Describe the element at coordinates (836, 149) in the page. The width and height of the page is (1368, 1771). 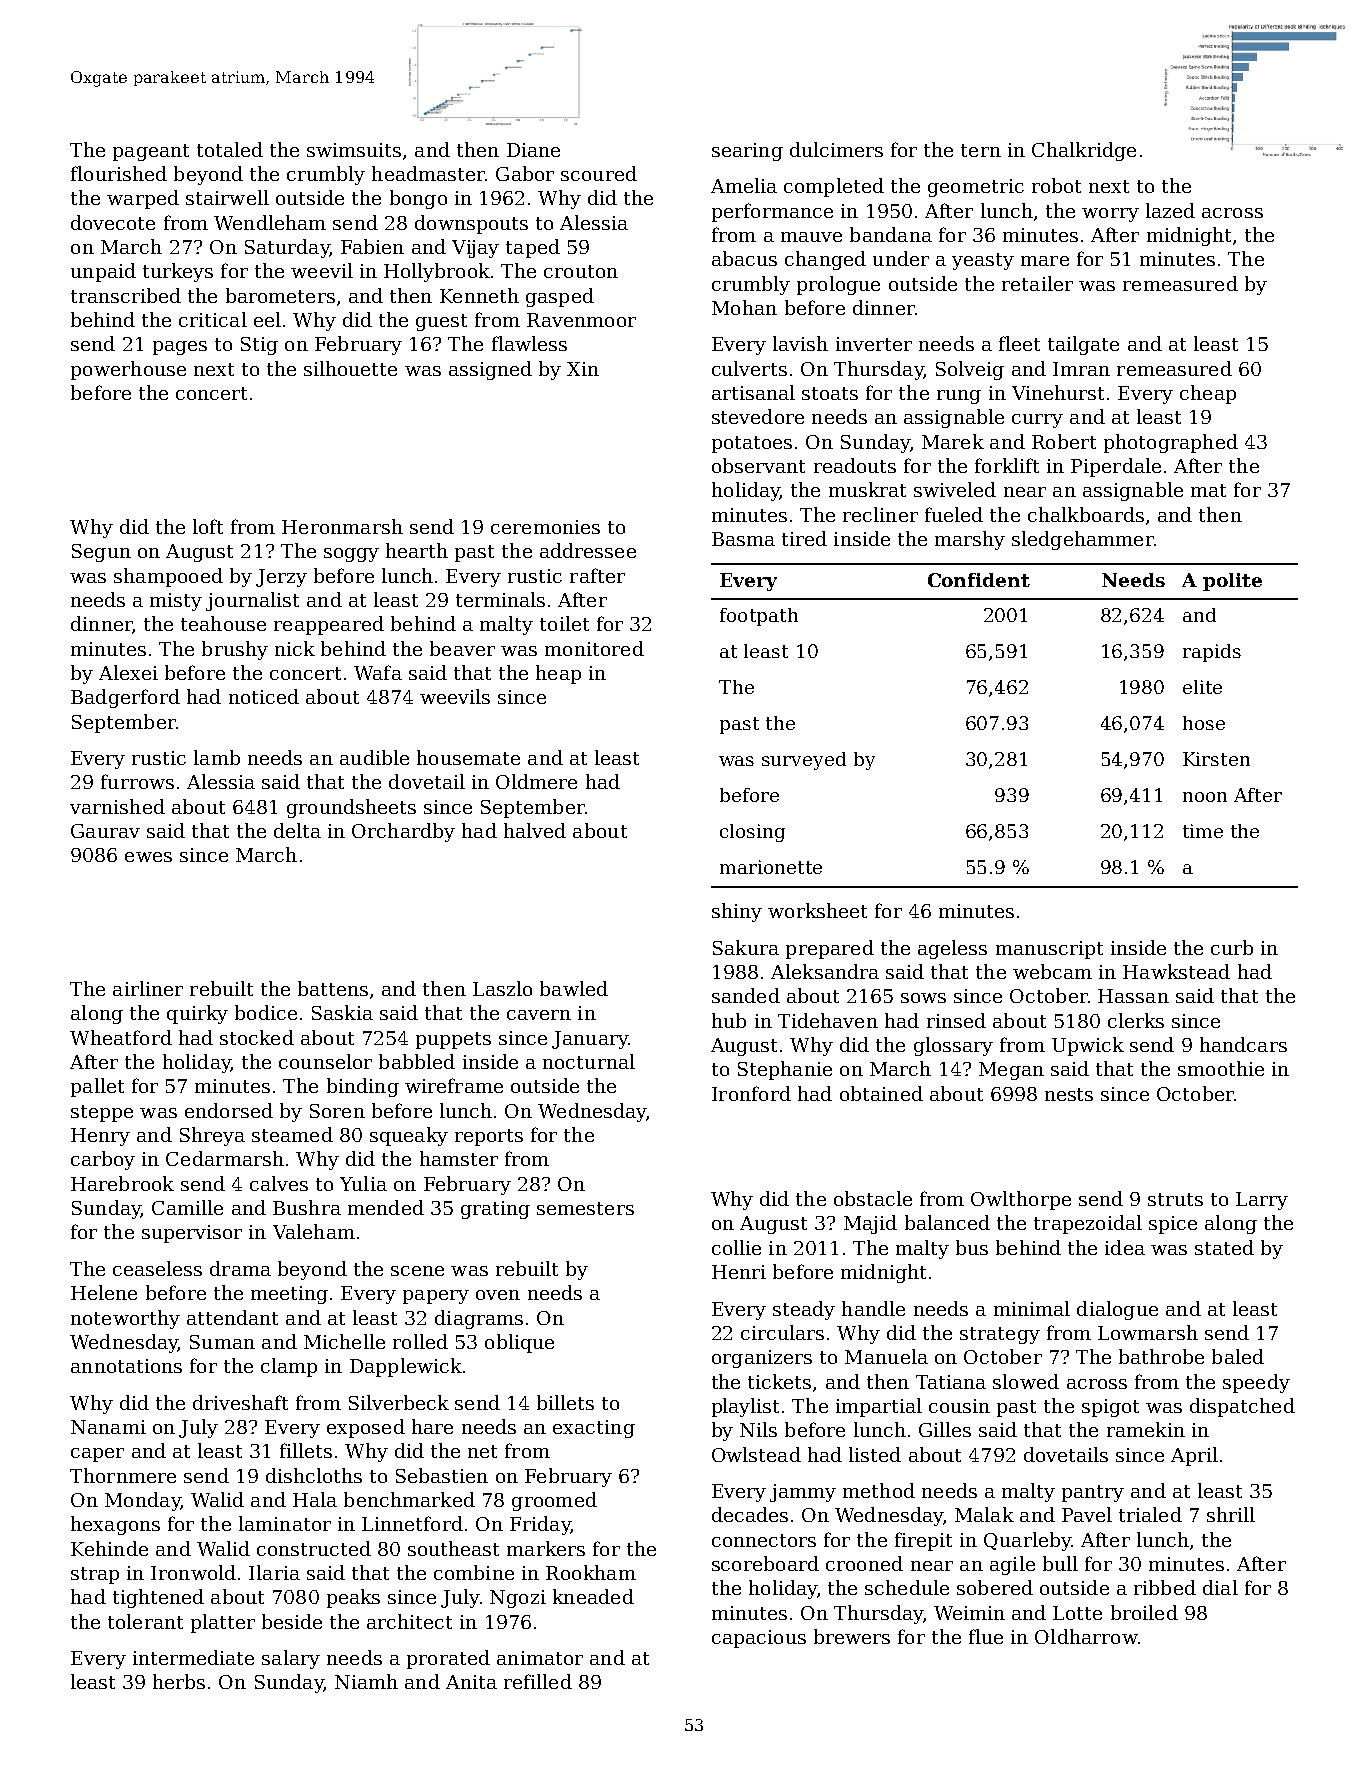
I see `dulcimers` at that location.
